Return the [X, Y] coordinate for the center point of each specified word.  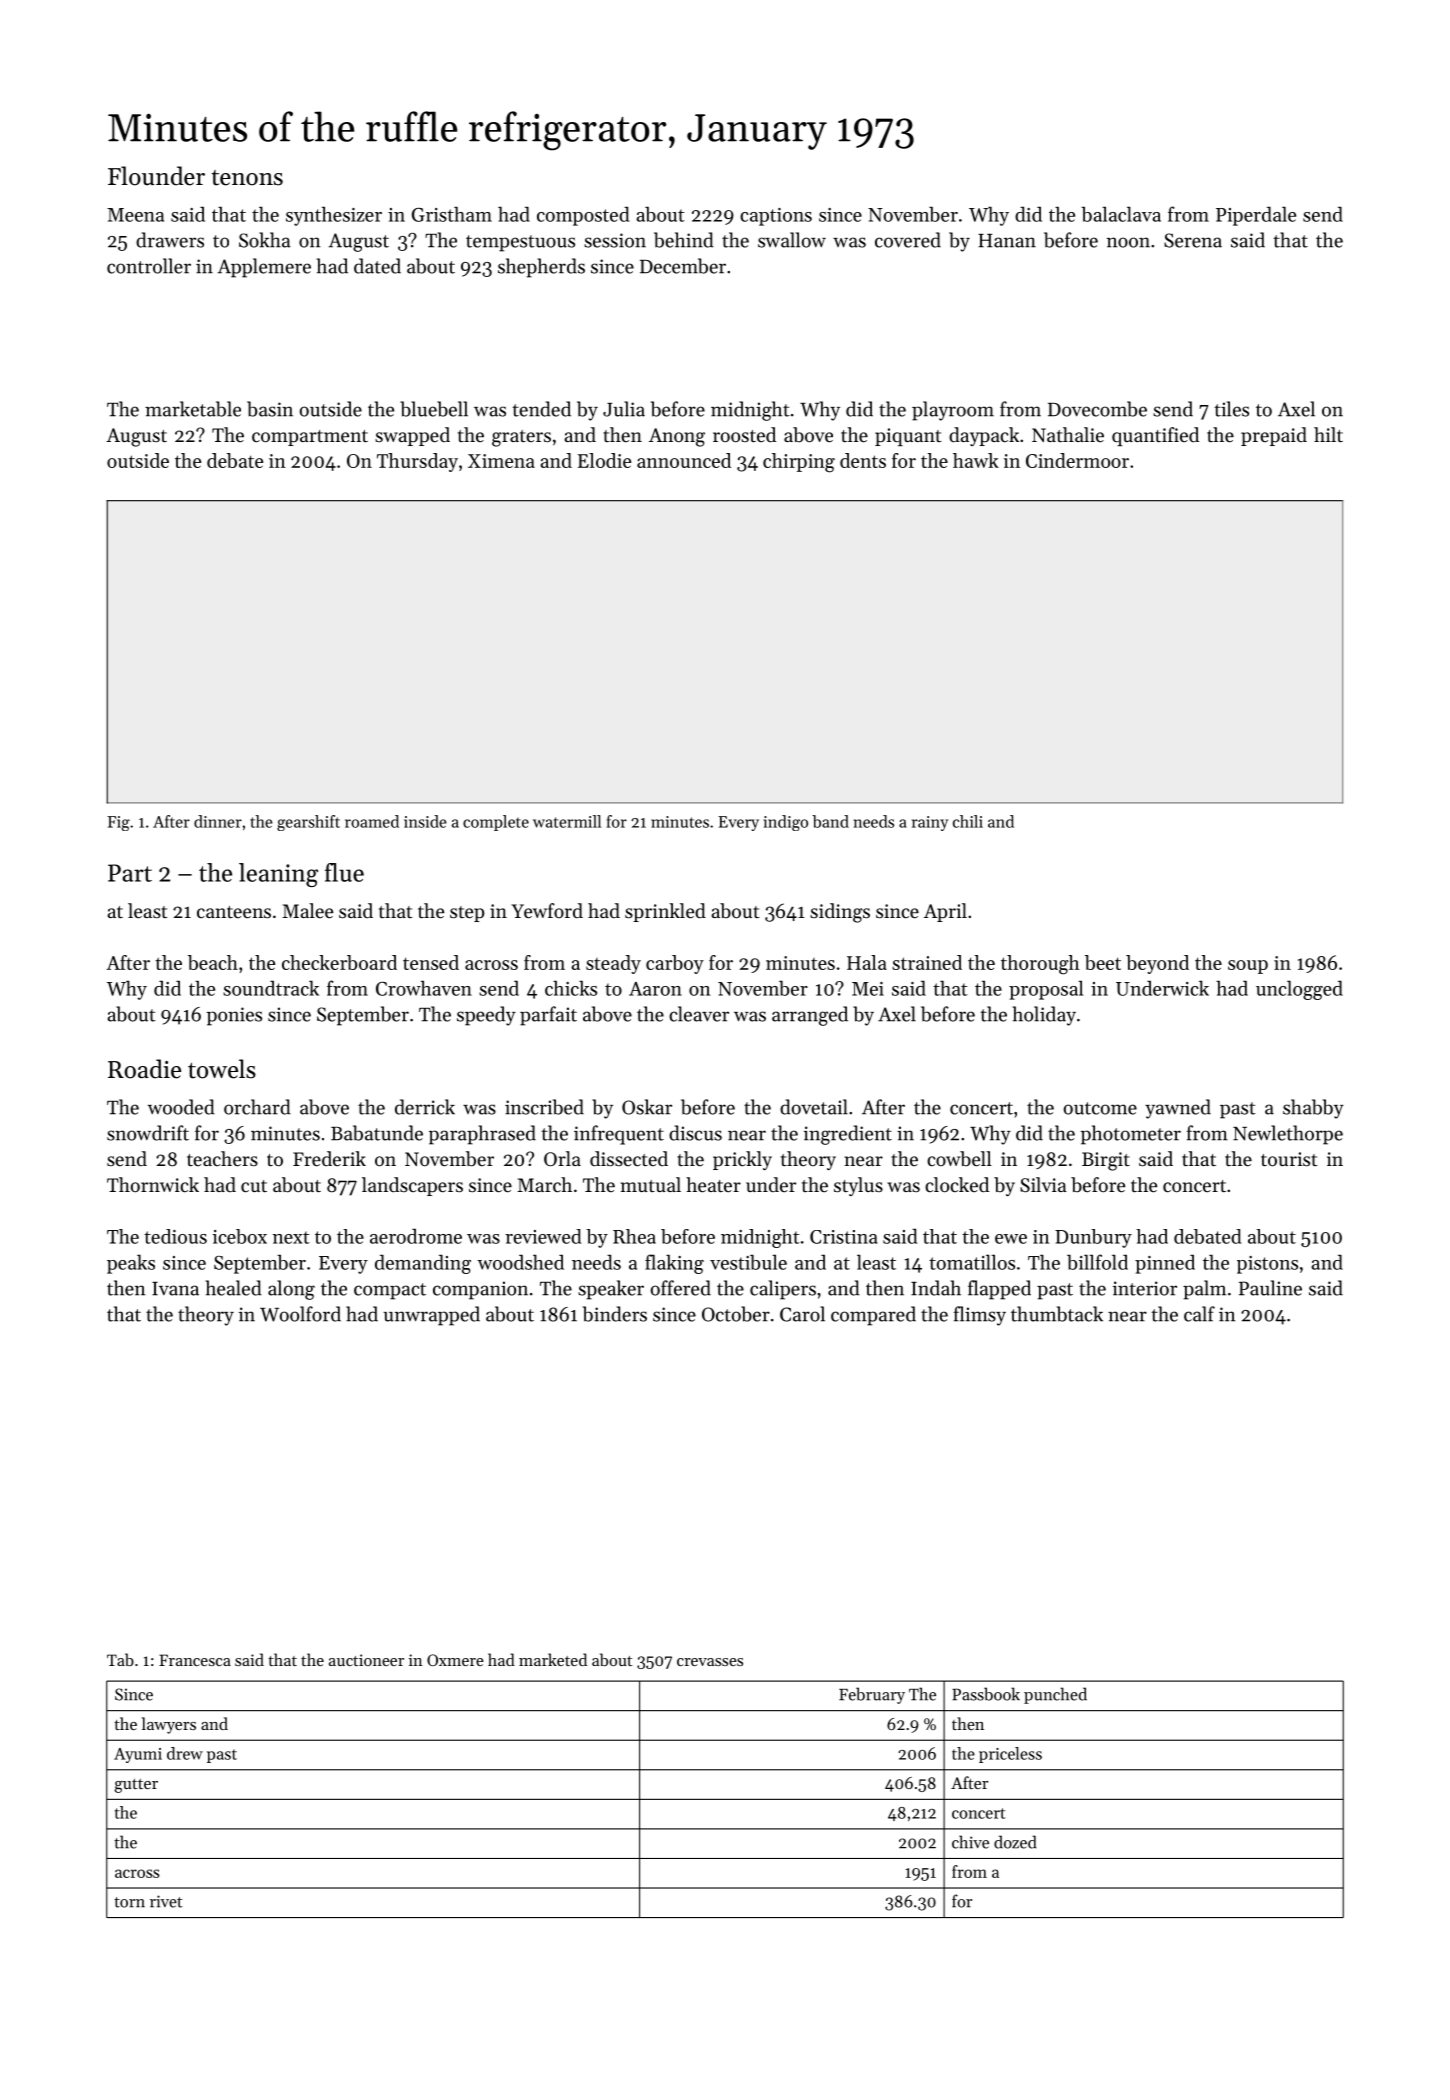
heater [713, 1185]
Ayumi [138, 1755]
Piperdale [1256, 216]
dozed [1015, 1842]
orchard [257, 1107]
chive [970, 1842]
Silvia [1043, 1185]
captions [776, 217]
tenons [247, 178]
